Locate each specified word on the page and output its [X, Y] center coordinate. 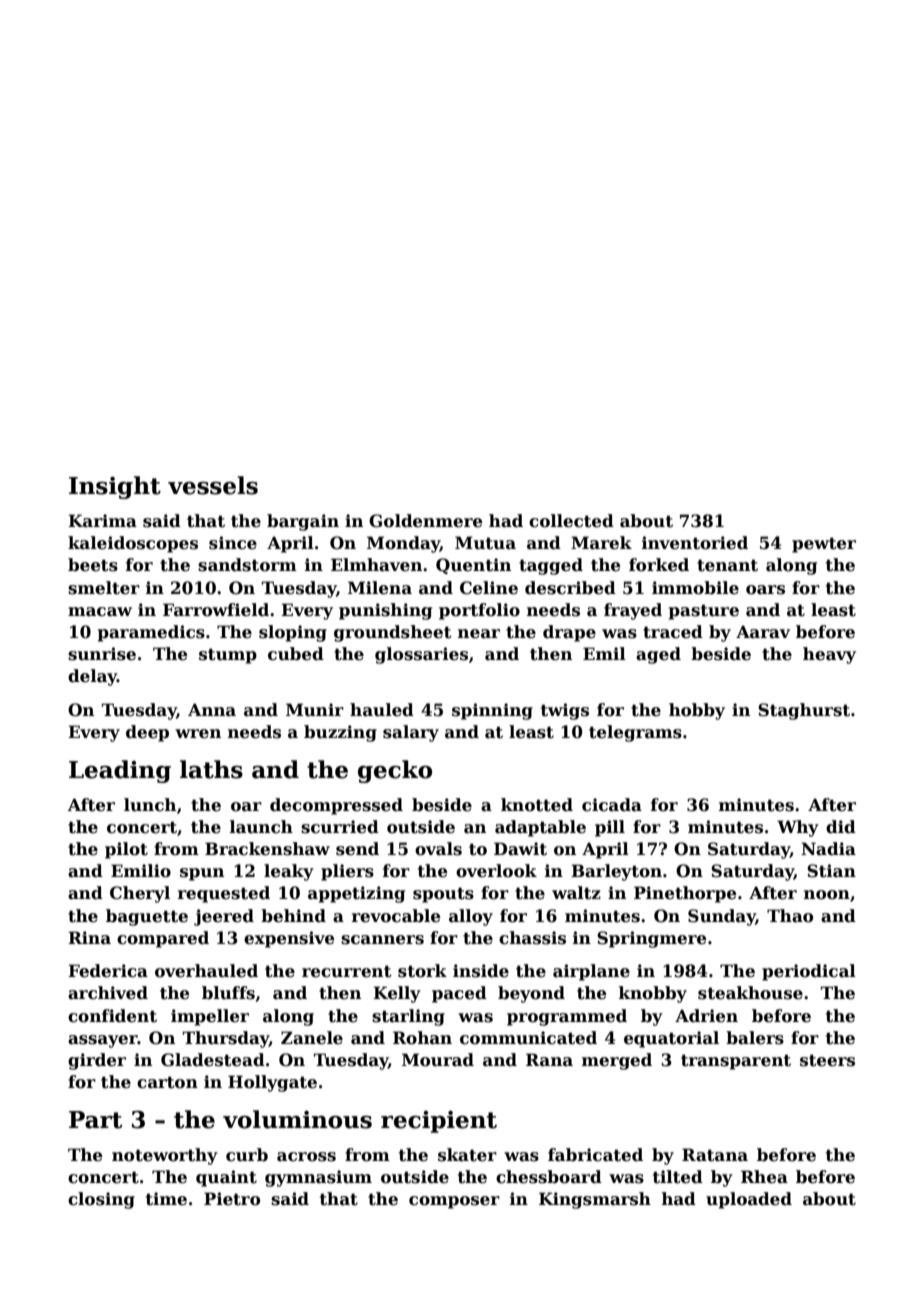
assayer [103, 1041]
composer [454, 1202]
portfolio [479, 611]
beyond [531, 994]
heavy [829, 655]
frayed [633, 611]
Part [95, 1120]
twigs [565, 711]
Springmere [651, 939]
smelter [104, 588]
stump [228, 656]
